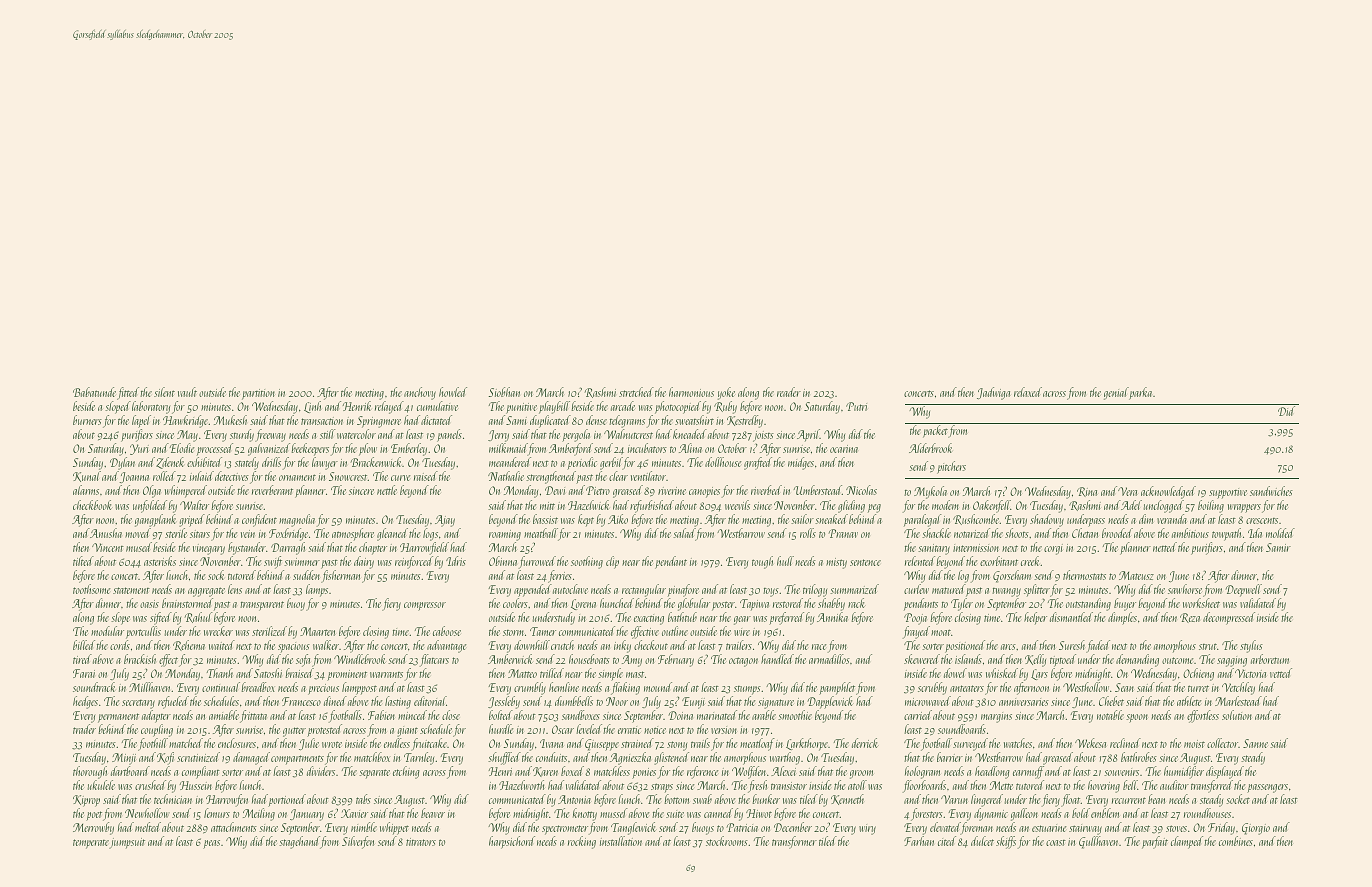 This page has width=1372, height=887. What do you see at coordinates (287, 800) in the page?
I see `portioned` at bounding box center [287, 800].
